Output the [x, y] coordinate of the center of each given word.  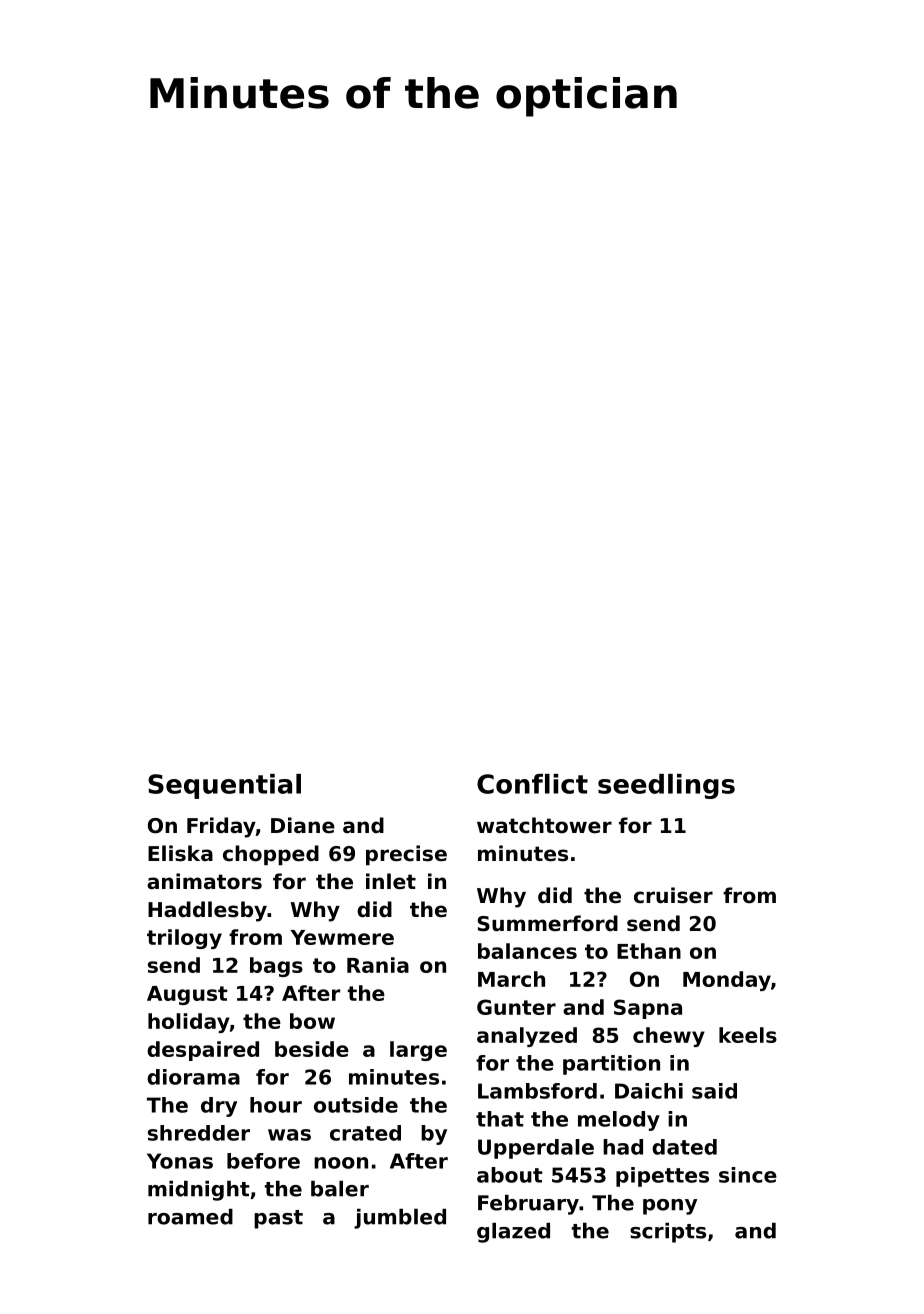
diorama [193, 1077]
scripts [668, 1233]
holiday [189, 1023]
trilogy [184, 939]
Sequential [224, 786]
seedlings [666, 786]
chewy [669, 1037]
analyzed [527, 1037]
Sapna [648, 1009]
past [278, 1219]
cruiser [673, 895]
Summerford [547, 923]
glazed [513, 1233]
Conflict [532, 784]
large [418, 1051]
